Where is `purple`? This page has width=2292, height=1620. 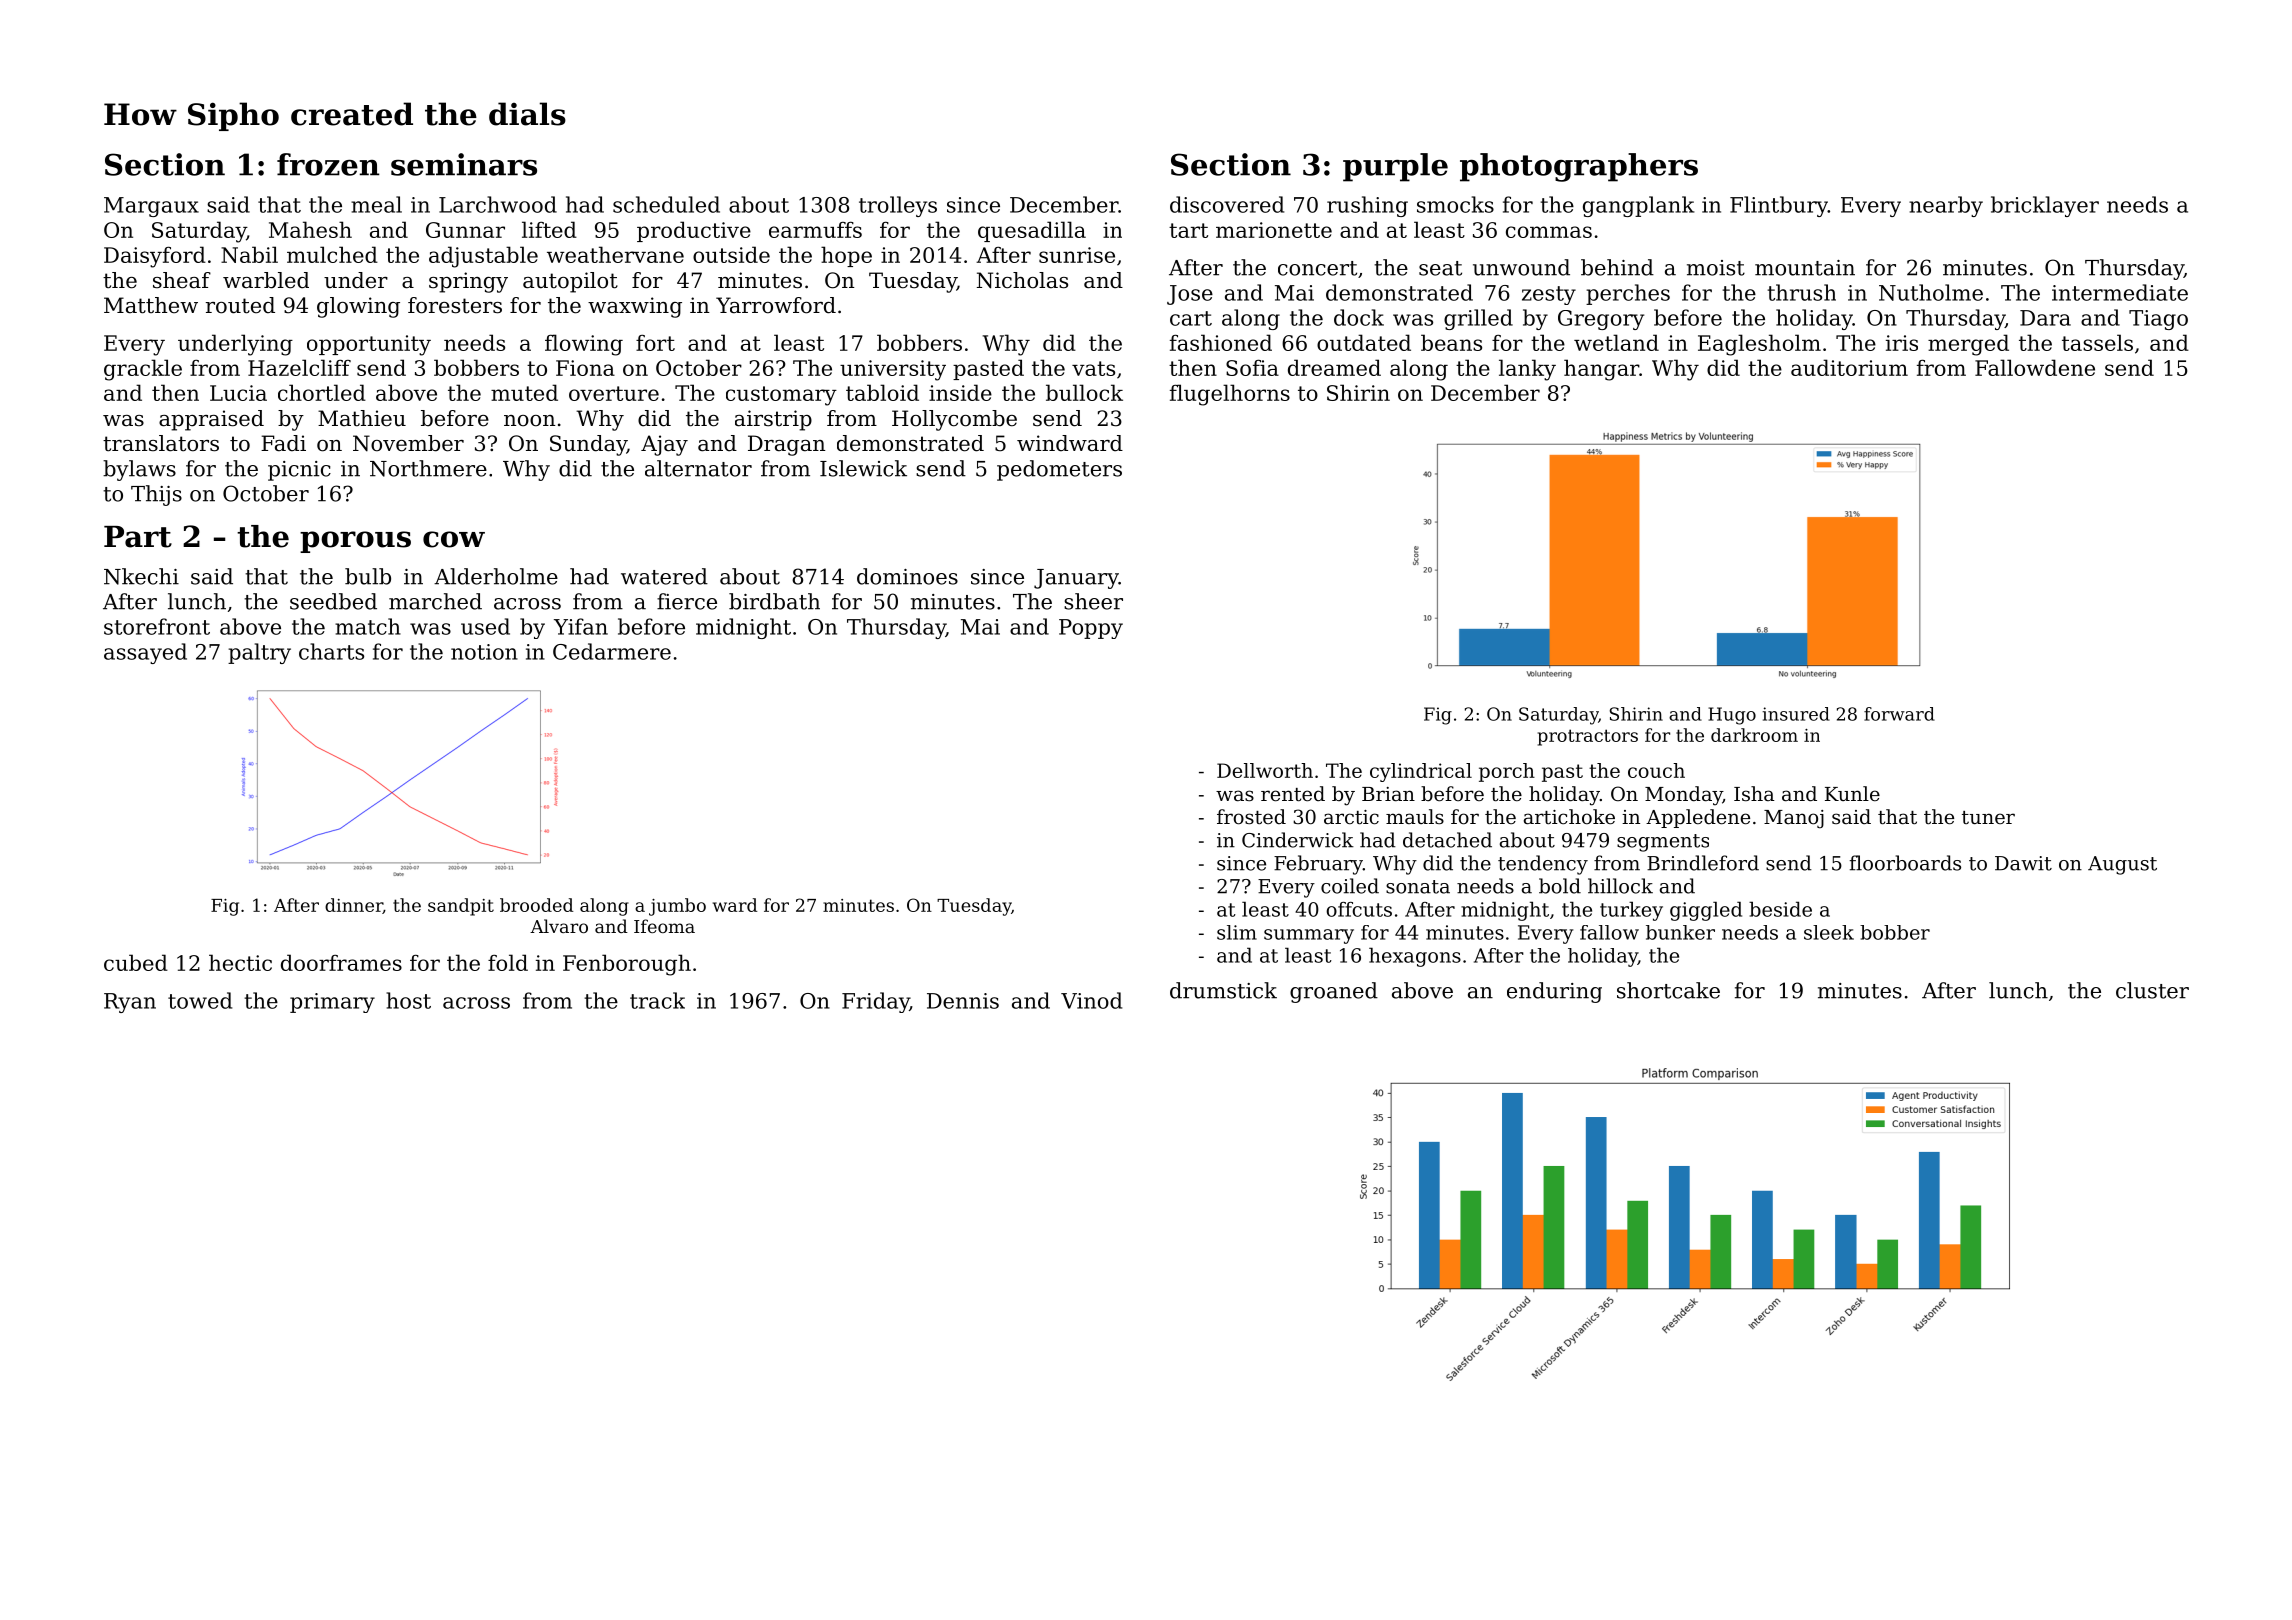 purple is located at coordinates (1395, 167).
